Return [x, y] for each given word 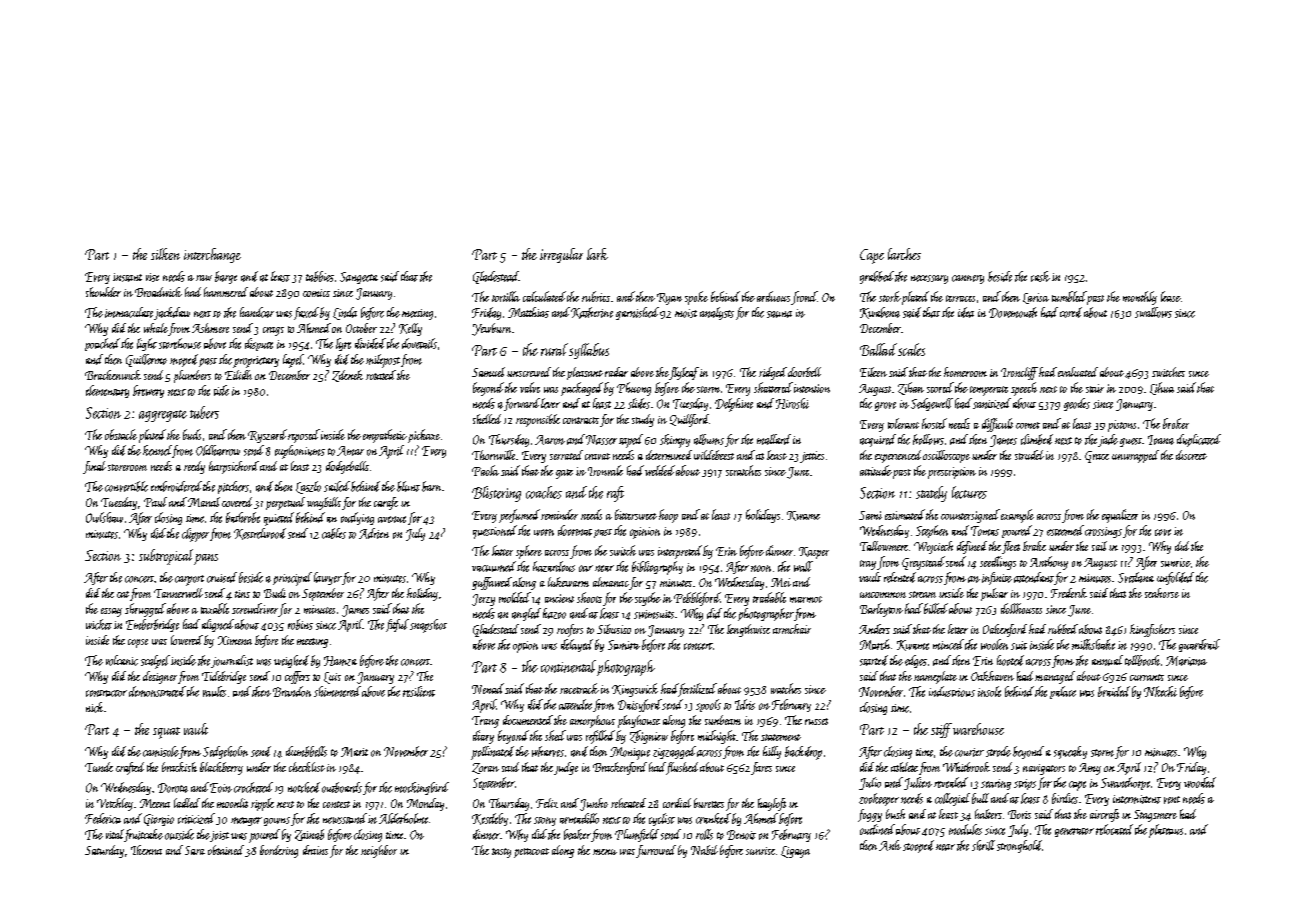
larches [904, 254]
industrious [952, 691]
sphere [529, 552]
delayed [577, 645]
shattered [773, 387]
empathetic [385, 436]
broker [1176, 423]
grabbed [877, 277]
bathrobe [243, 517]
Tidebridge [224, 677]
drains [315, 850]
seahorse [1162, 593]
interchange [212, 255]
